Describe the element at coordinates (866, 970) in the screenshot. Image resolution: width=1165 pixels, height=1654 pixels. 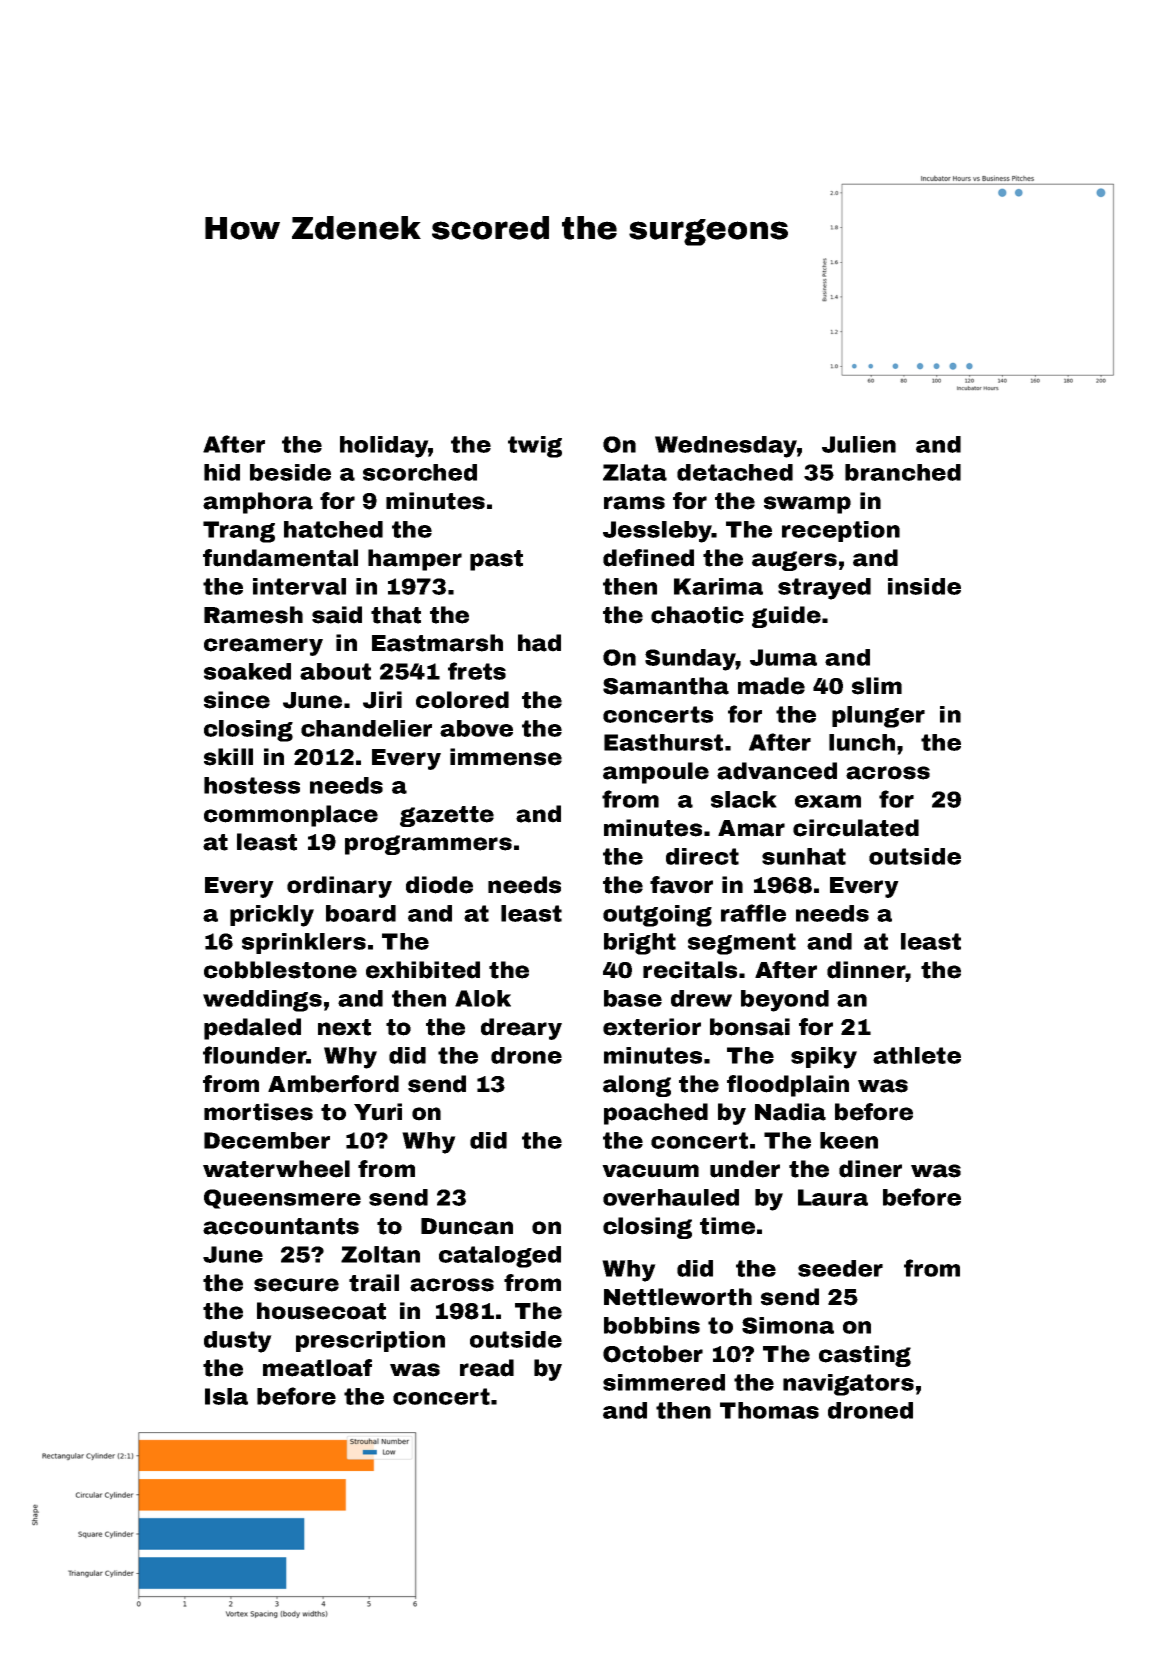
I see `dinner` at that location.
